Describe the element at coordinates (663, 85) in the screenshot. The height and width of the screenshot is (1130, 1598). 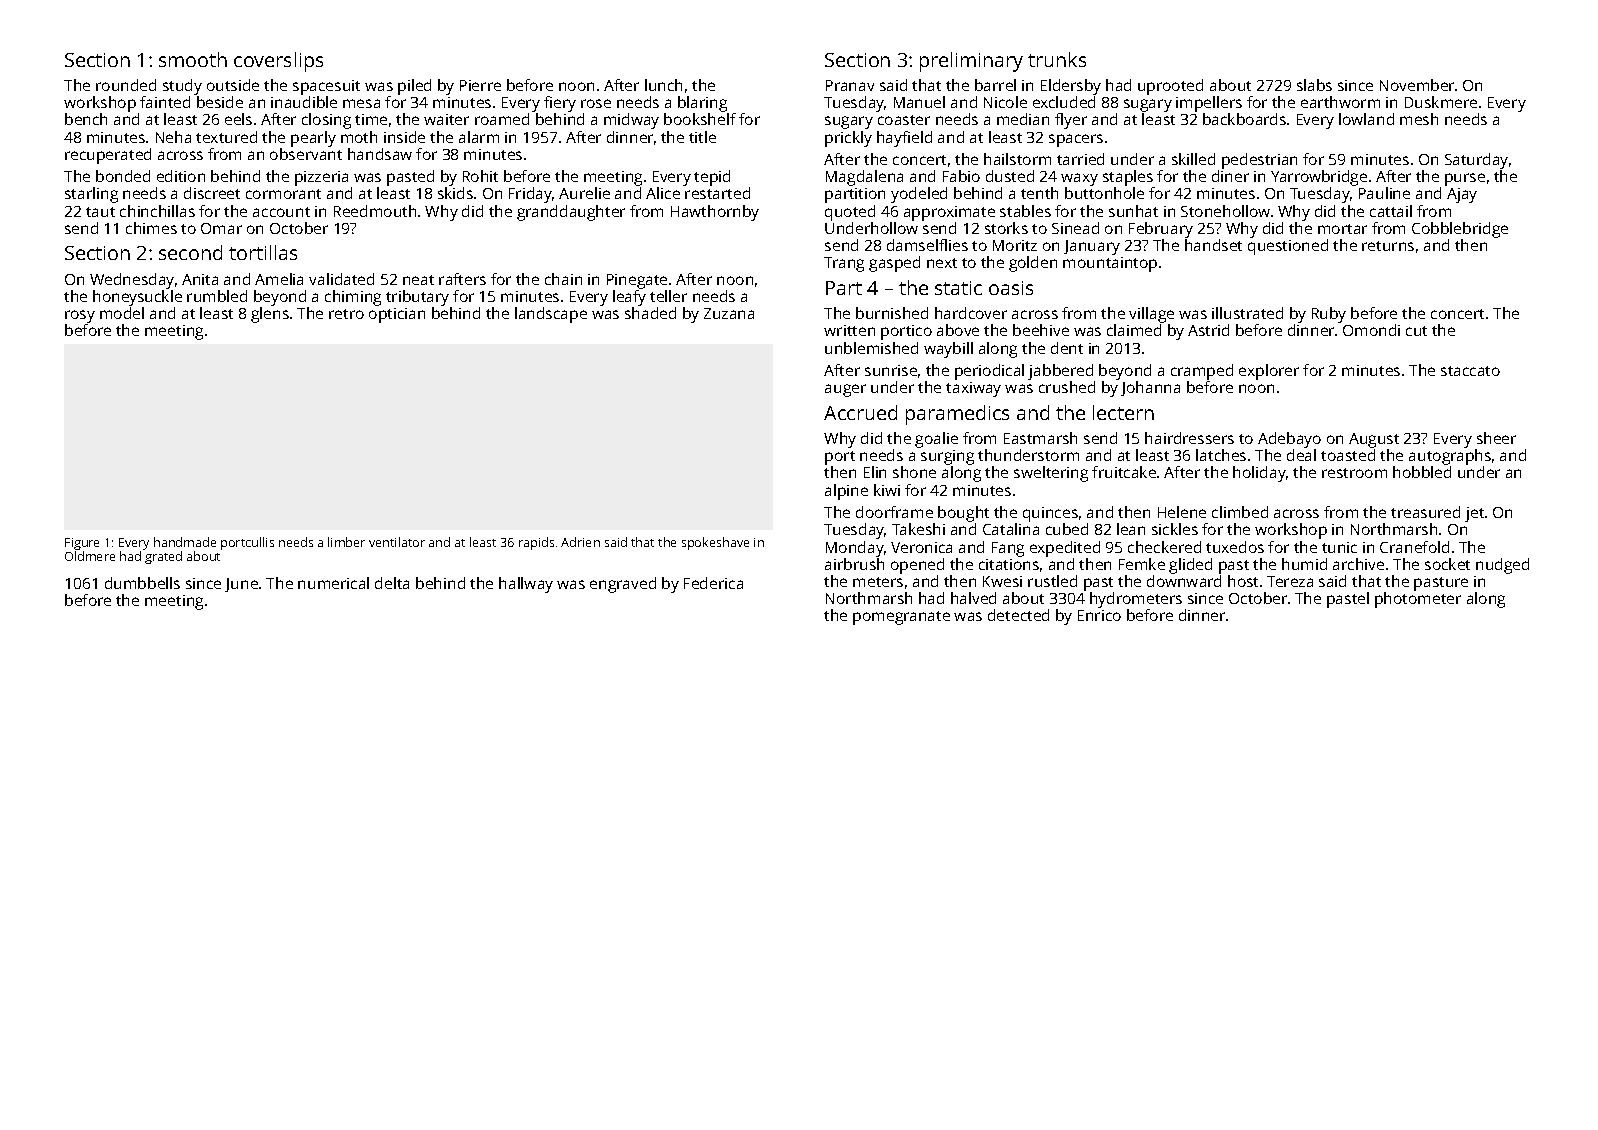
I see `lunch` at that location.
